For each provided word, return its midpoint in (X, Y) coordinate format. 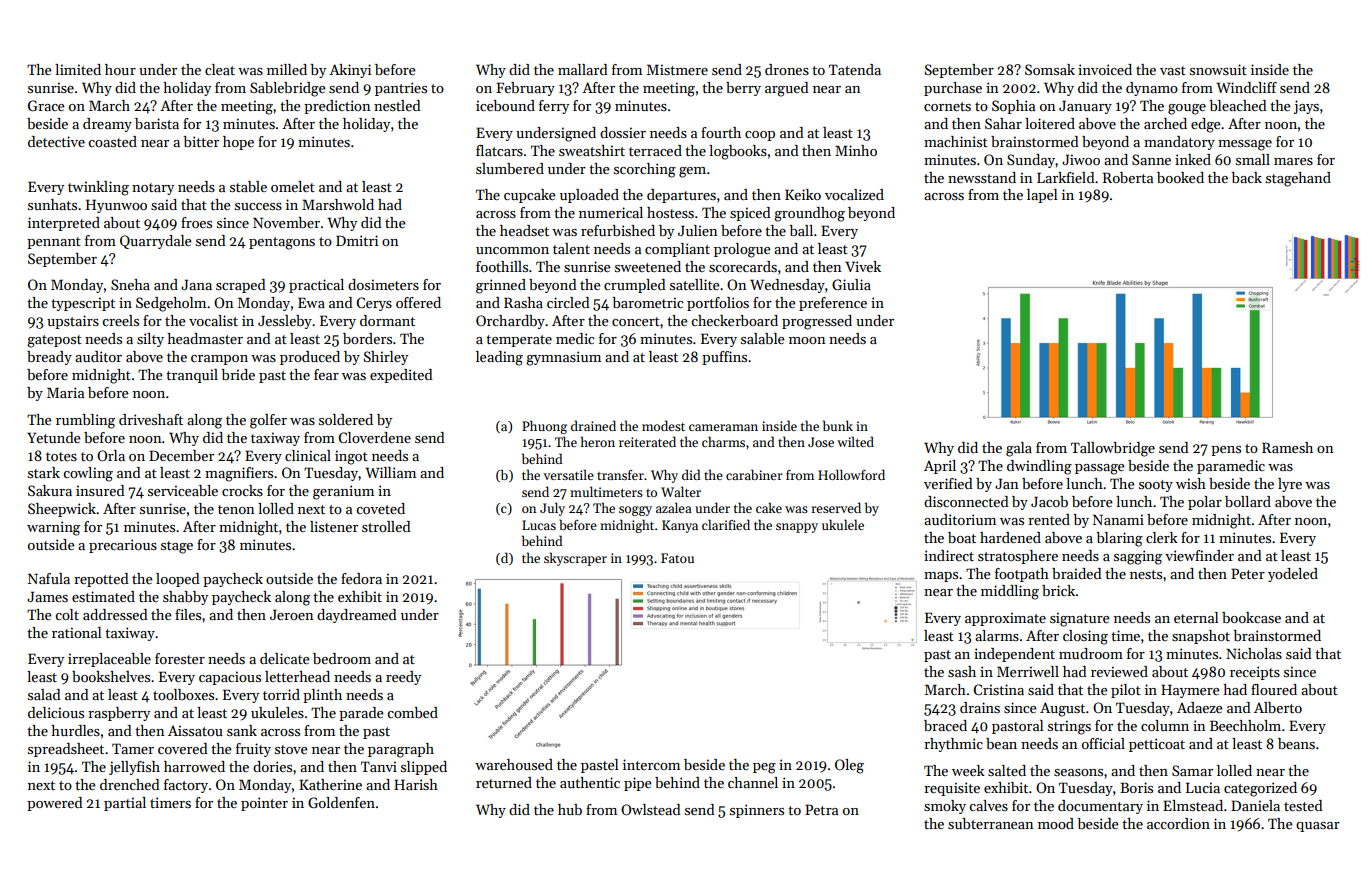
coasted (112, 141)
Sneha (130, 284)
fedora (361, 578)
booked (1180, 177)
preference (833, 304)
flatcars (499, 150)
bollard (1248, 501)
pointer (264, 804)
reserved (836, 507)
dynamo (1152, 89)
